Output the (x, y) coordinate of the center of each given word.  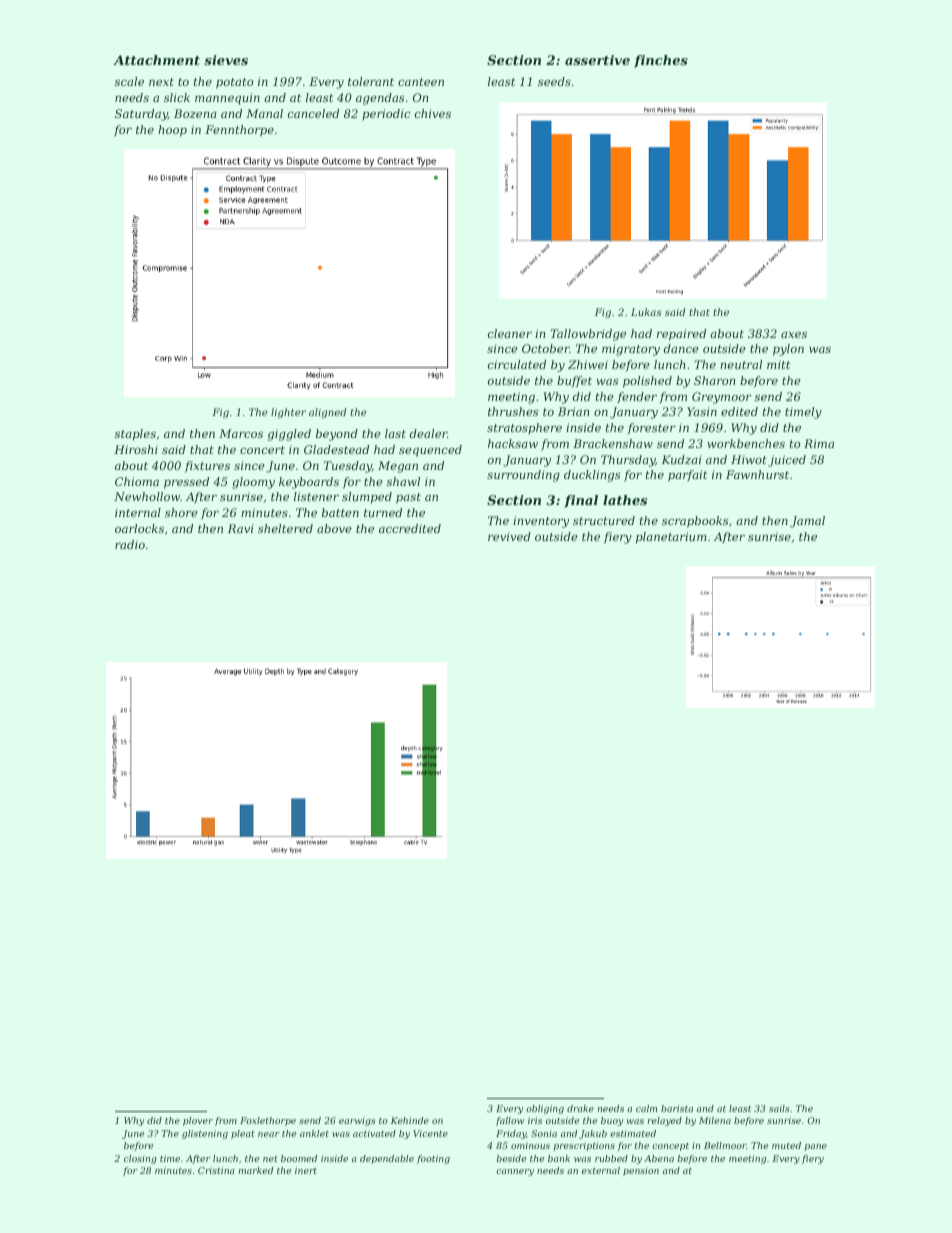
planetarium (671, 538)
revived (509, 536)
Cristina (216, 1170)
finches (661, 61)
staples (135, 435)
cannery (515, 1172)
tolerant (371, 81)
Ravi (240, 528)
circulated (517, 364)
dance (681, 348)
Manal (264, 113)
